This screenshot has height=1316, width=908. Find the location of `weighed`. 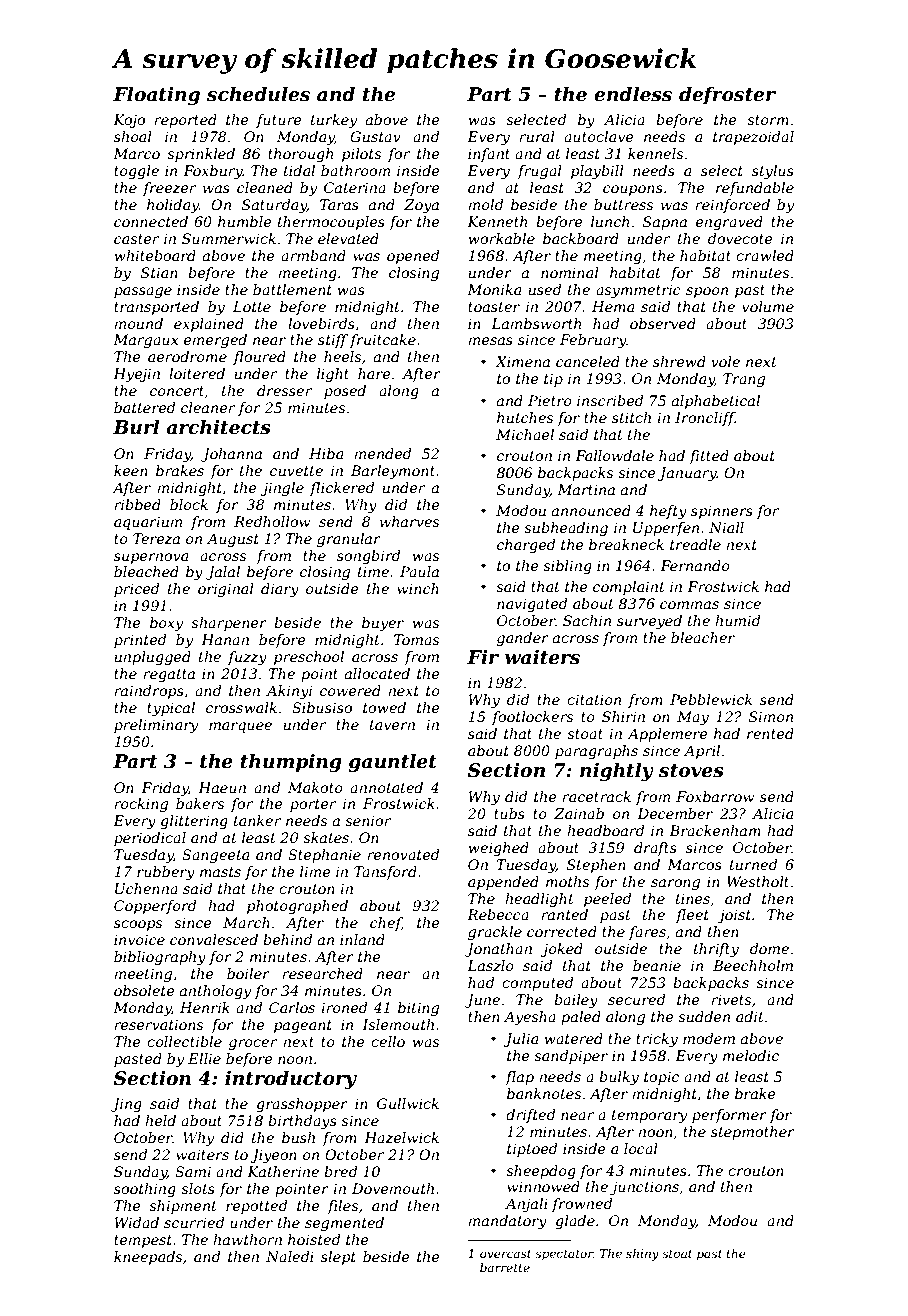

weighed is located at coordinates (499, 849).
